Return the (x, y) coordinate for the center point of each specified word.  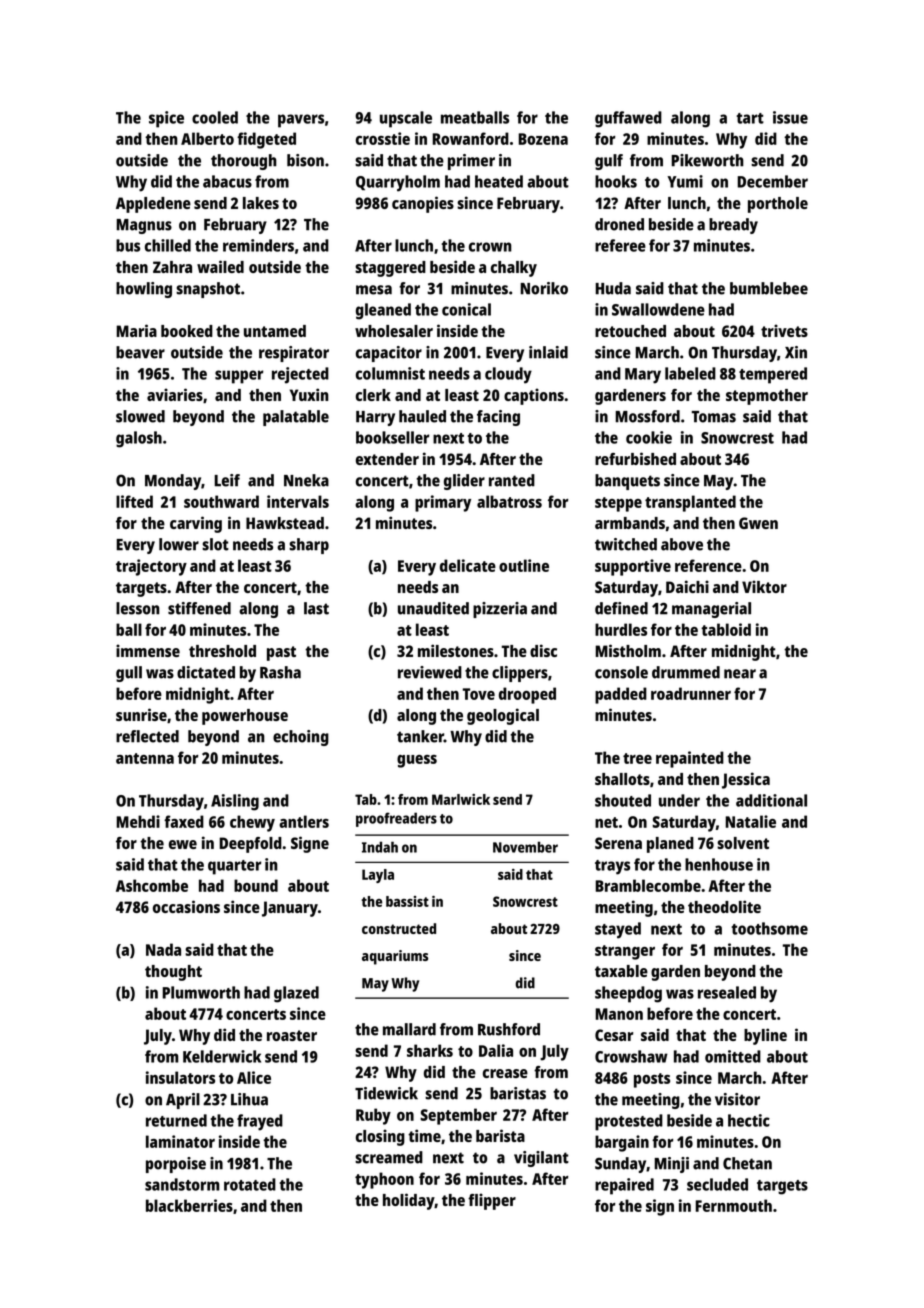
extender (387, 459)
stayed (618, 930)
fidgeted (266, 140)
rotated (250, 1184)
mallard (409, 1029)
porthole (778, 205)
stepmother (767, 397)
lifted (134, 501)
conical (466, 309)
